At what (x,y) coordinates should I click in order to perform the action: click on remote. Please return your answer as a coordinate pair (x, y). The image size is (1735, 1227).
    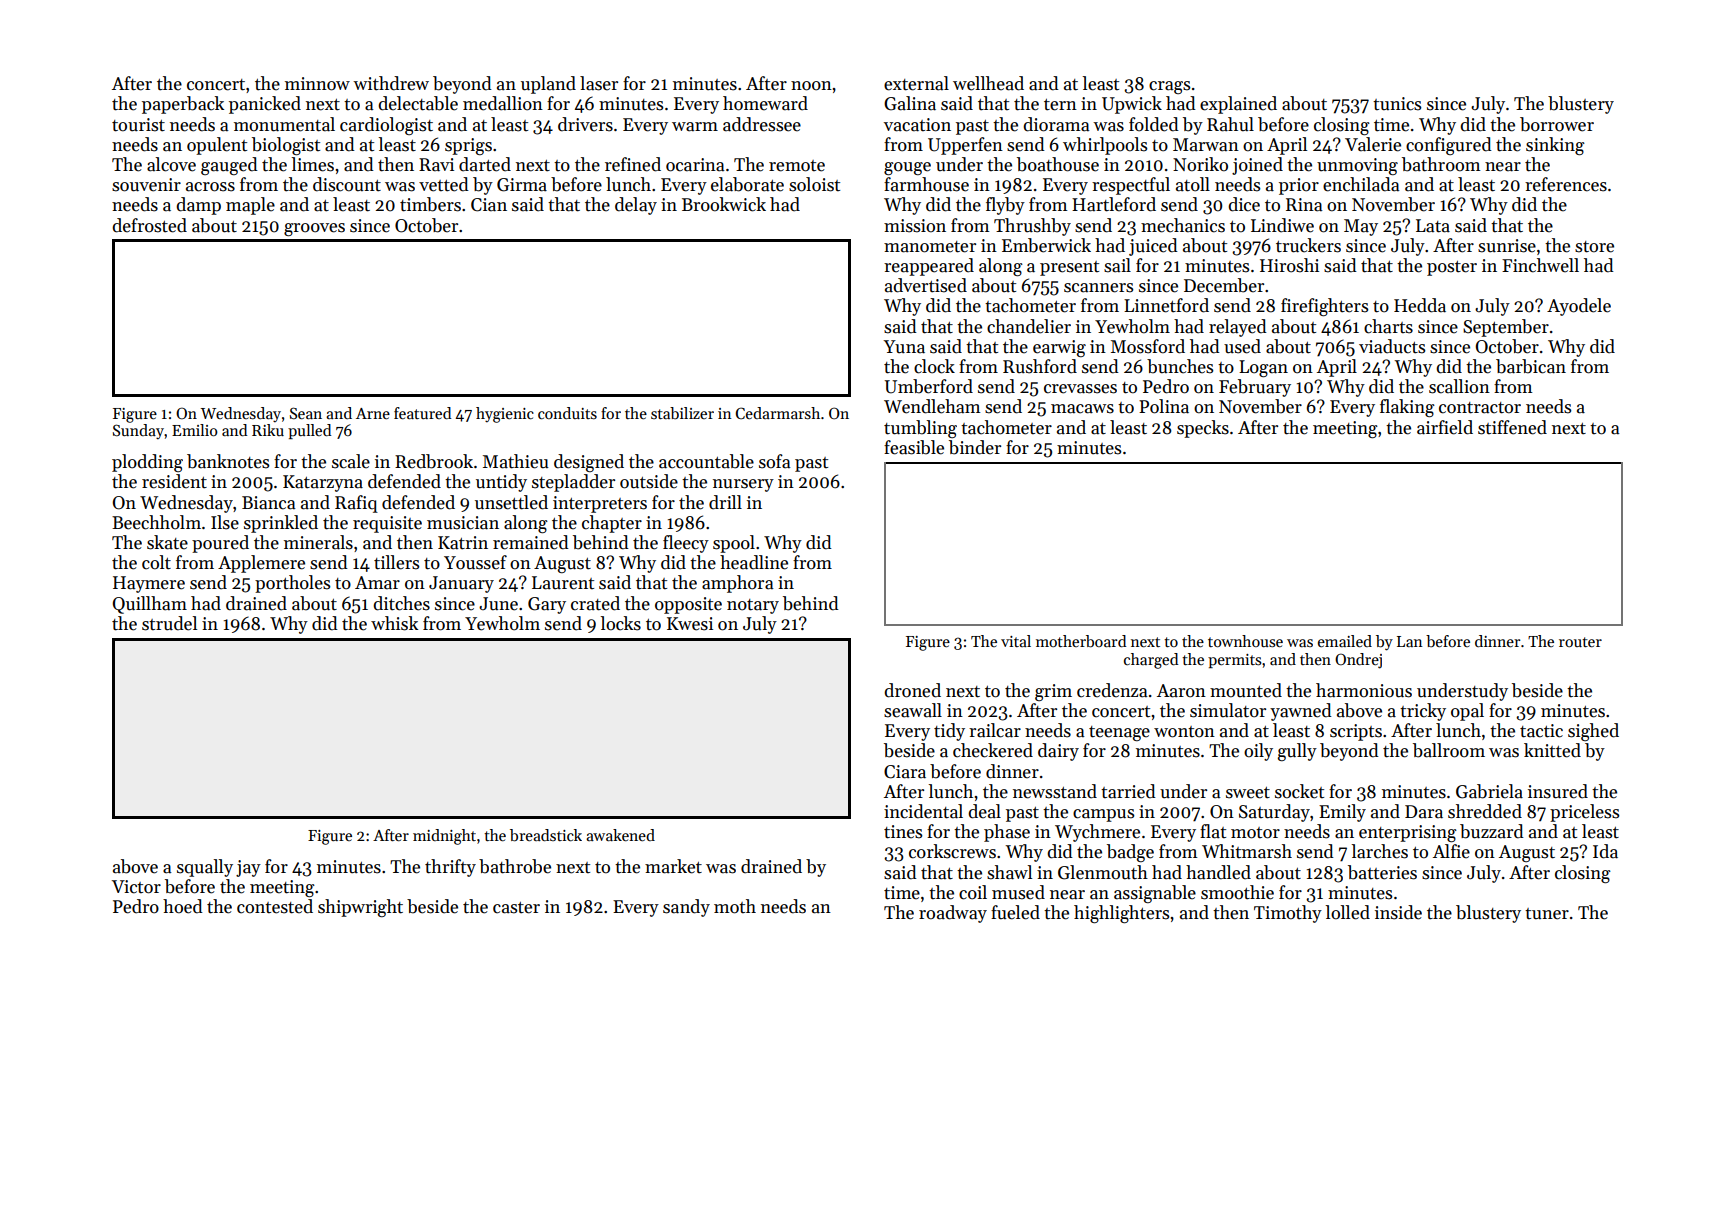
    Looking at the image, I should click on (797, 166).
